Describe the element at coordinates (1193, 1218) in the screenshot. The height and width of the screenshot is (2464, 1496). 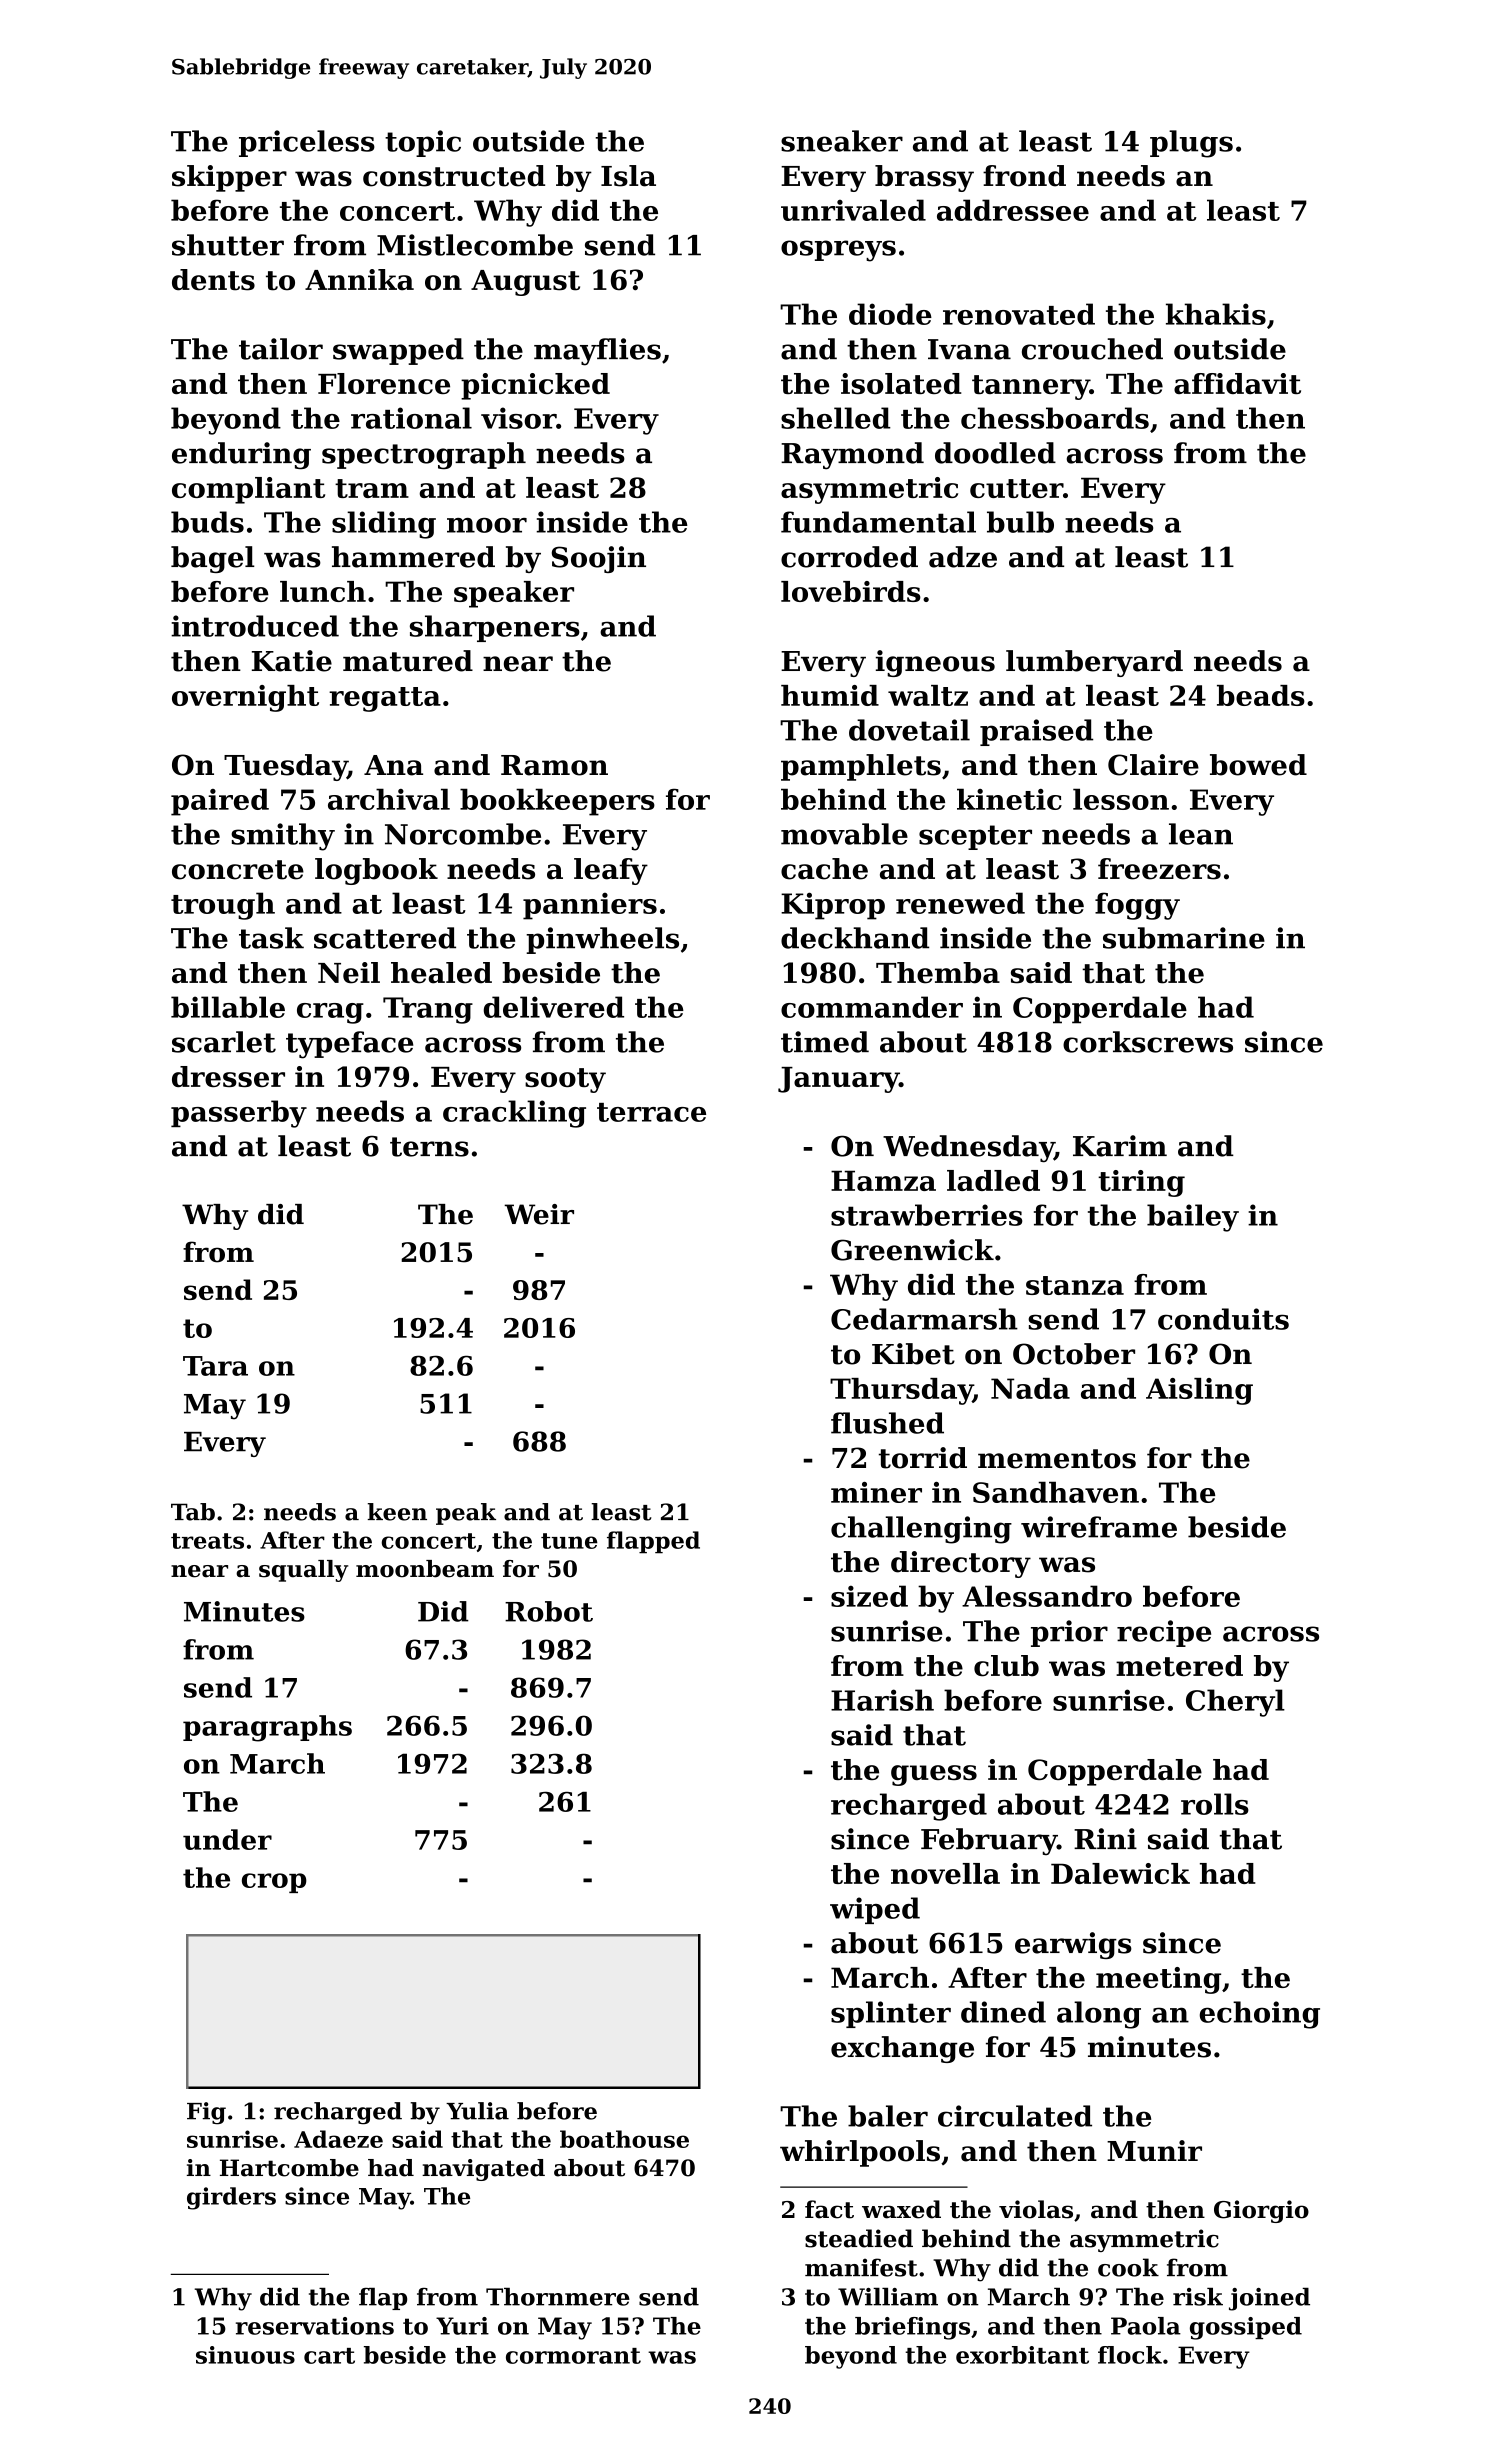
I see `bailey` at that location.
